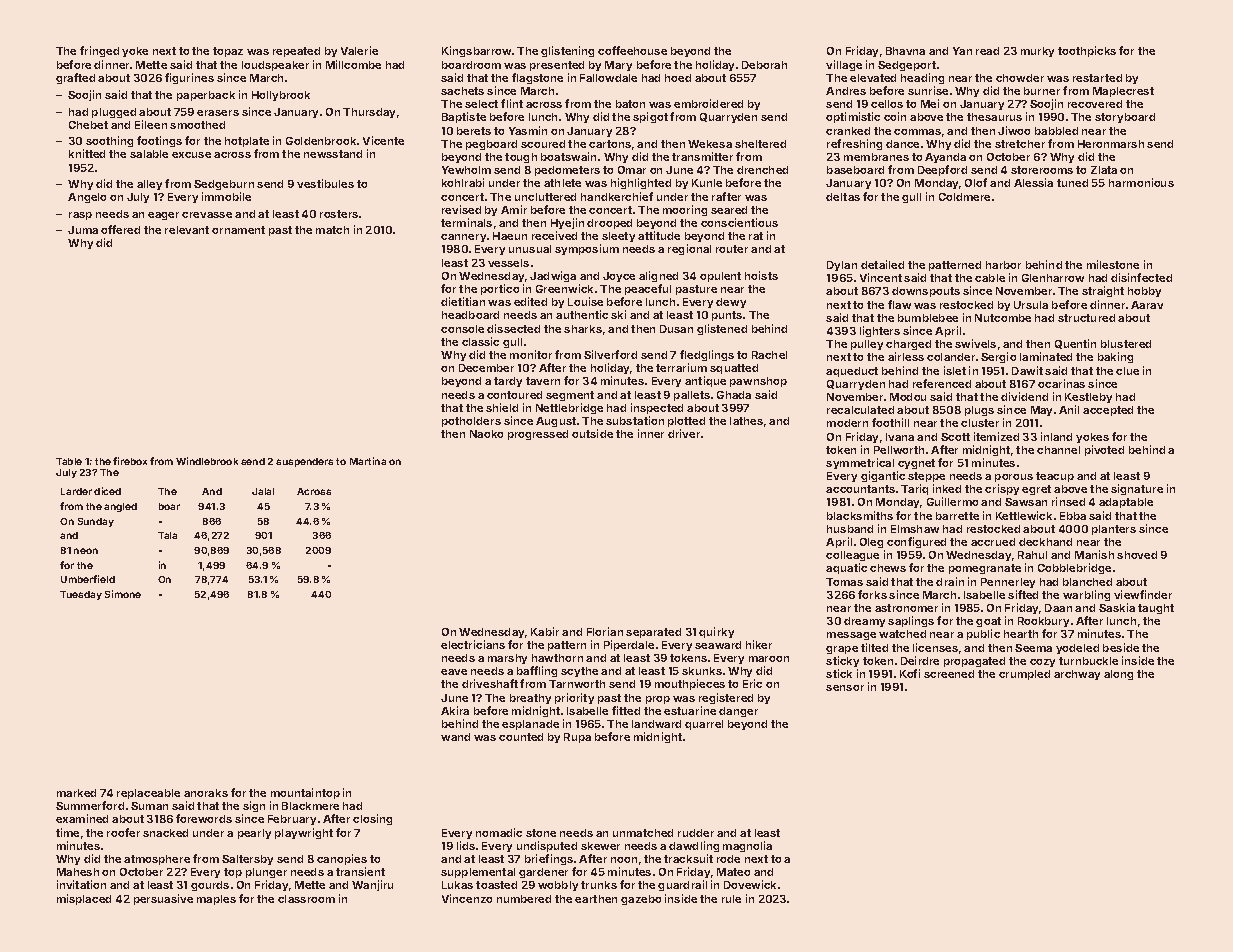 The height and width of the image is (952, 1233). Describe the element at coordinates (731, 899) in the image. I see `rule` at that location.
